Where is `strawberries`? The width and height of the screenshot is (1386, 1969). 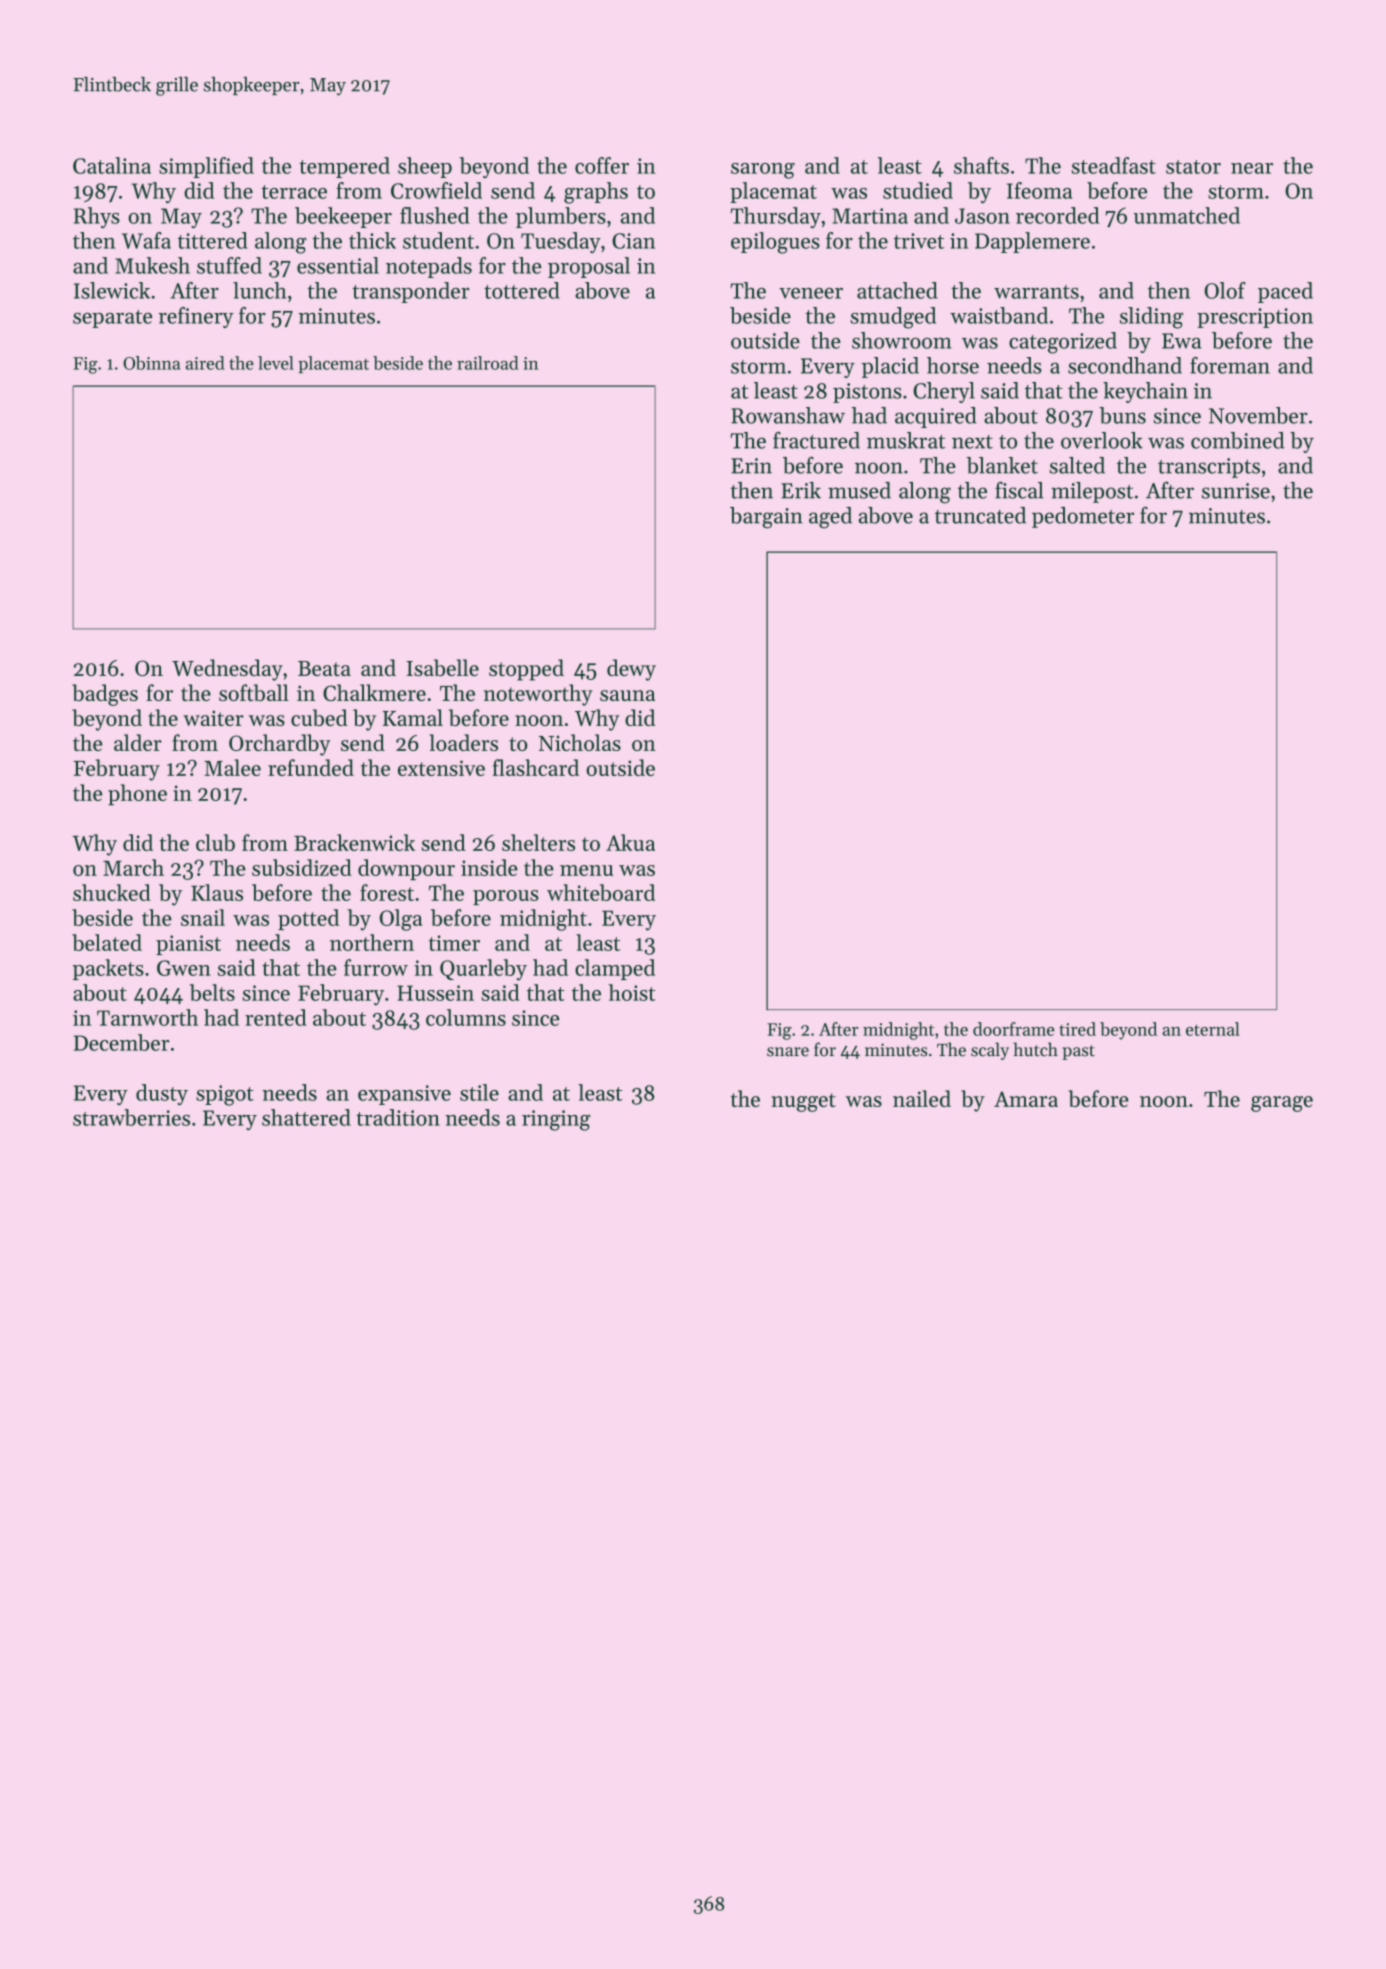
strawberries is located at coordinates (131, 1117).
